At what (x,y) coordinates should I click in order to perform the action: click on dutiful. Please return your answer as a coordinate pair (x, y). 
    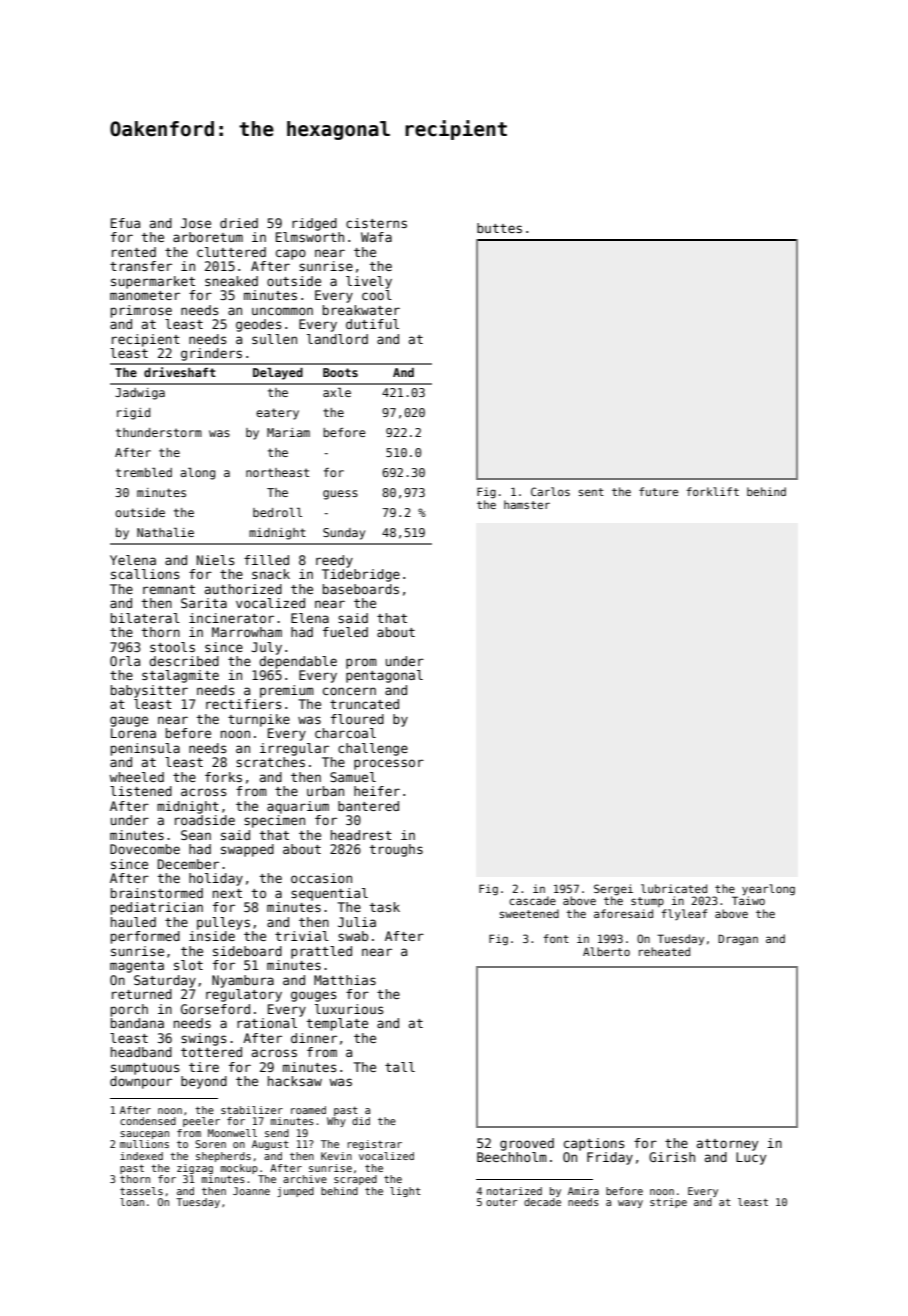
    Looking at the image, I should click on (372, 324).
